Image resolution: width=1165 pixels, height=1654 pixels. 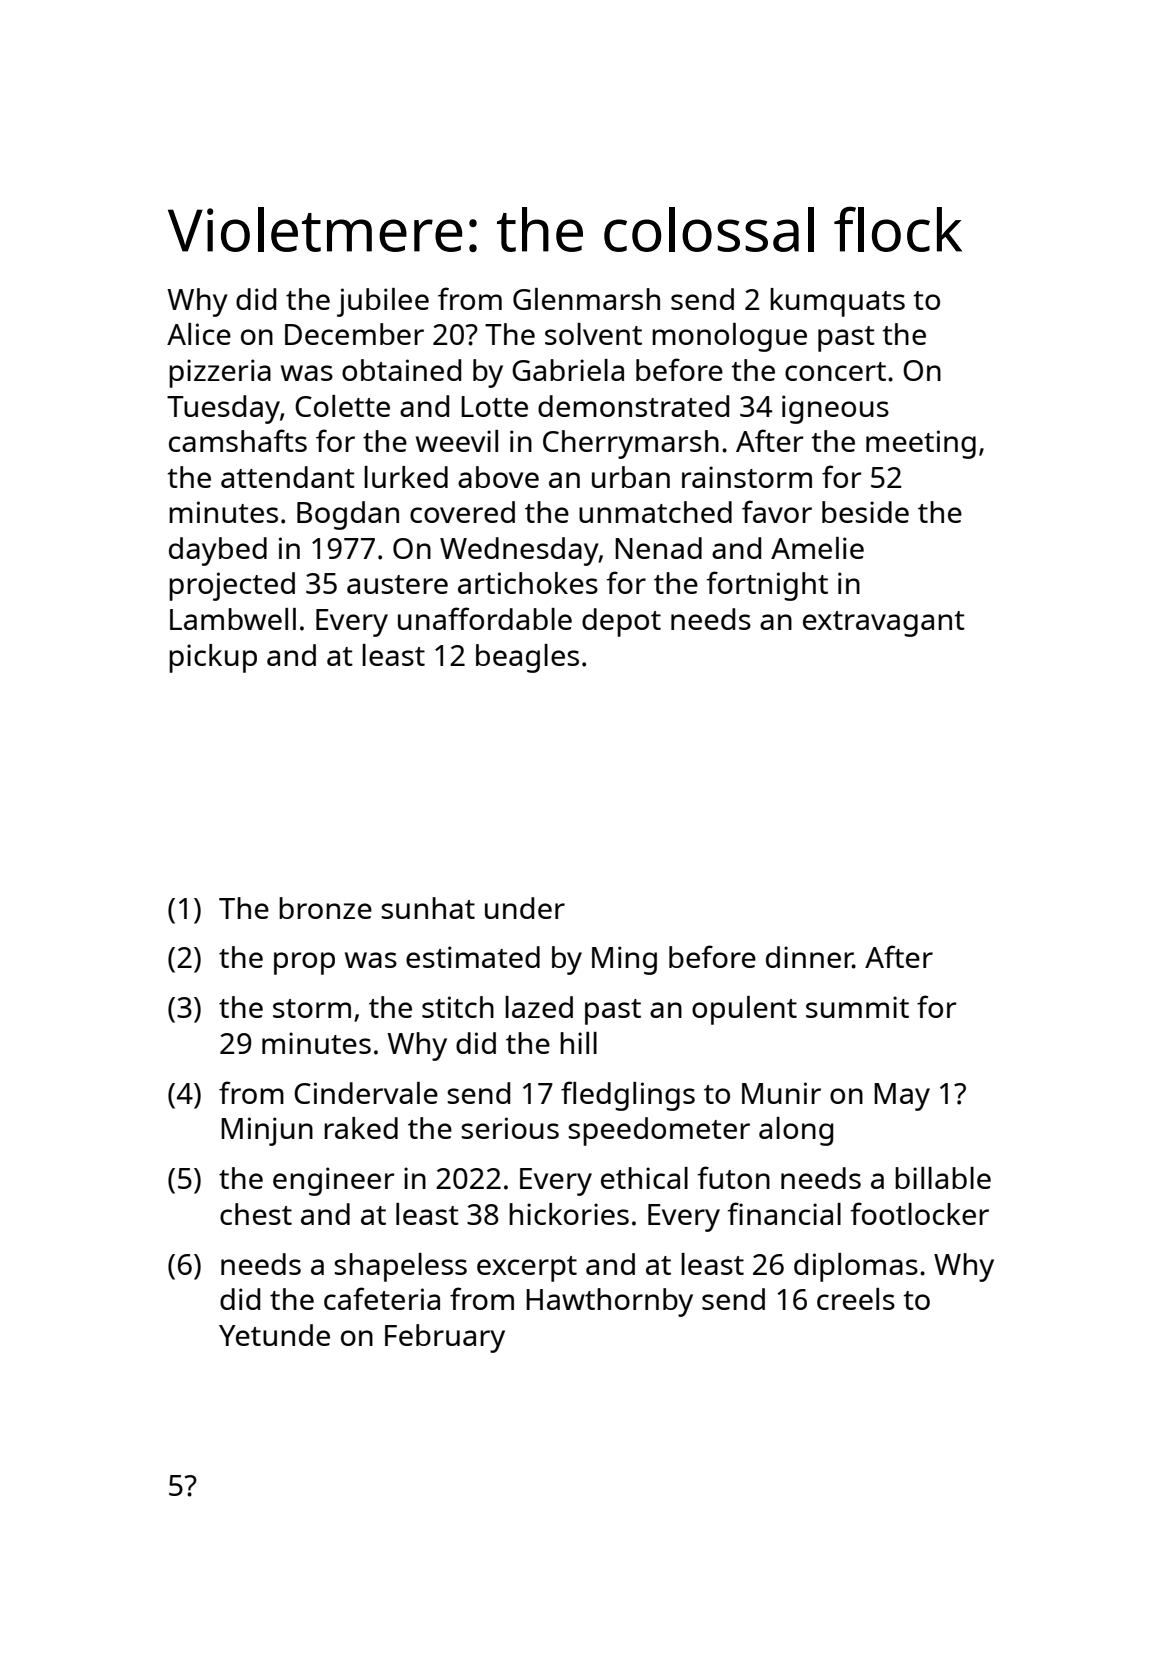 I want to click on Minjun, so click(x=267, y=1131).
